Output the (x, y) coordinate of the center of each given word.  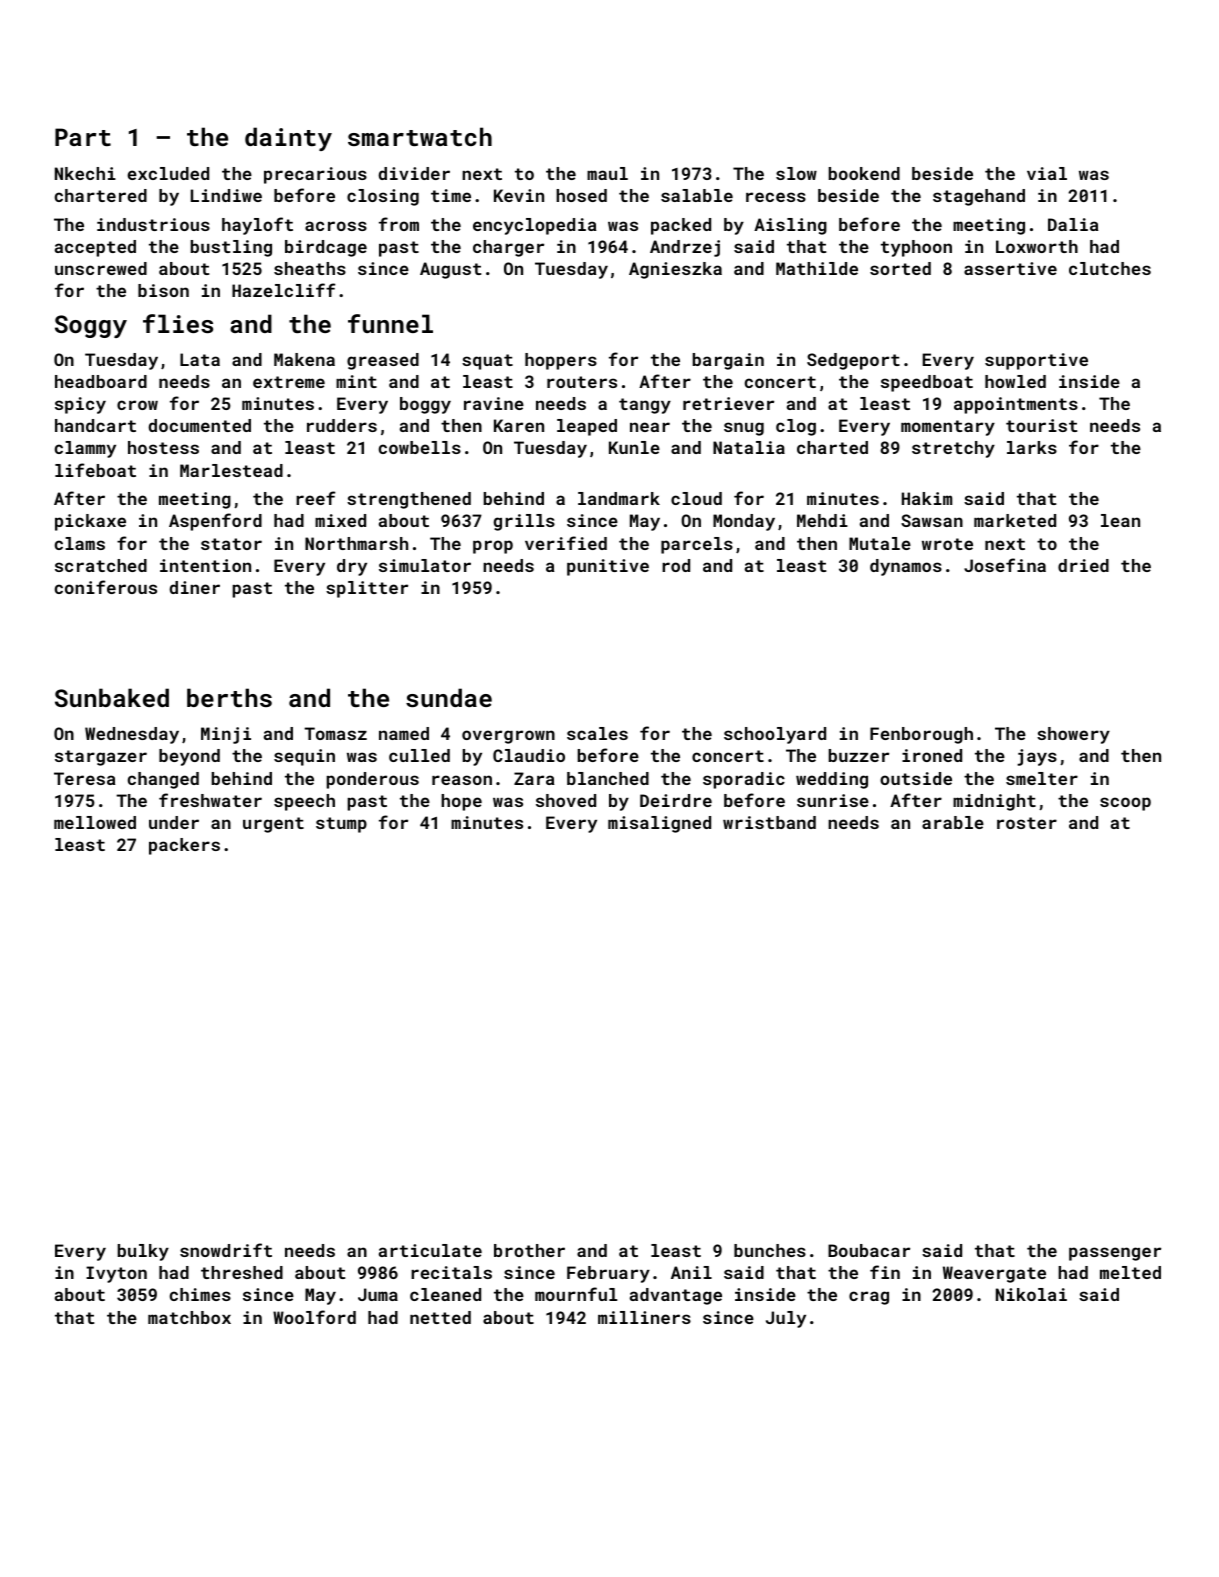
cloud (696, 498)
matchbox (189, 1317)
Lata (200, 359)
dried (1083, 565)
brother (529, 1250)
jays (1037, 757)
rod (676, 565)
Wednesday (132, 735)
